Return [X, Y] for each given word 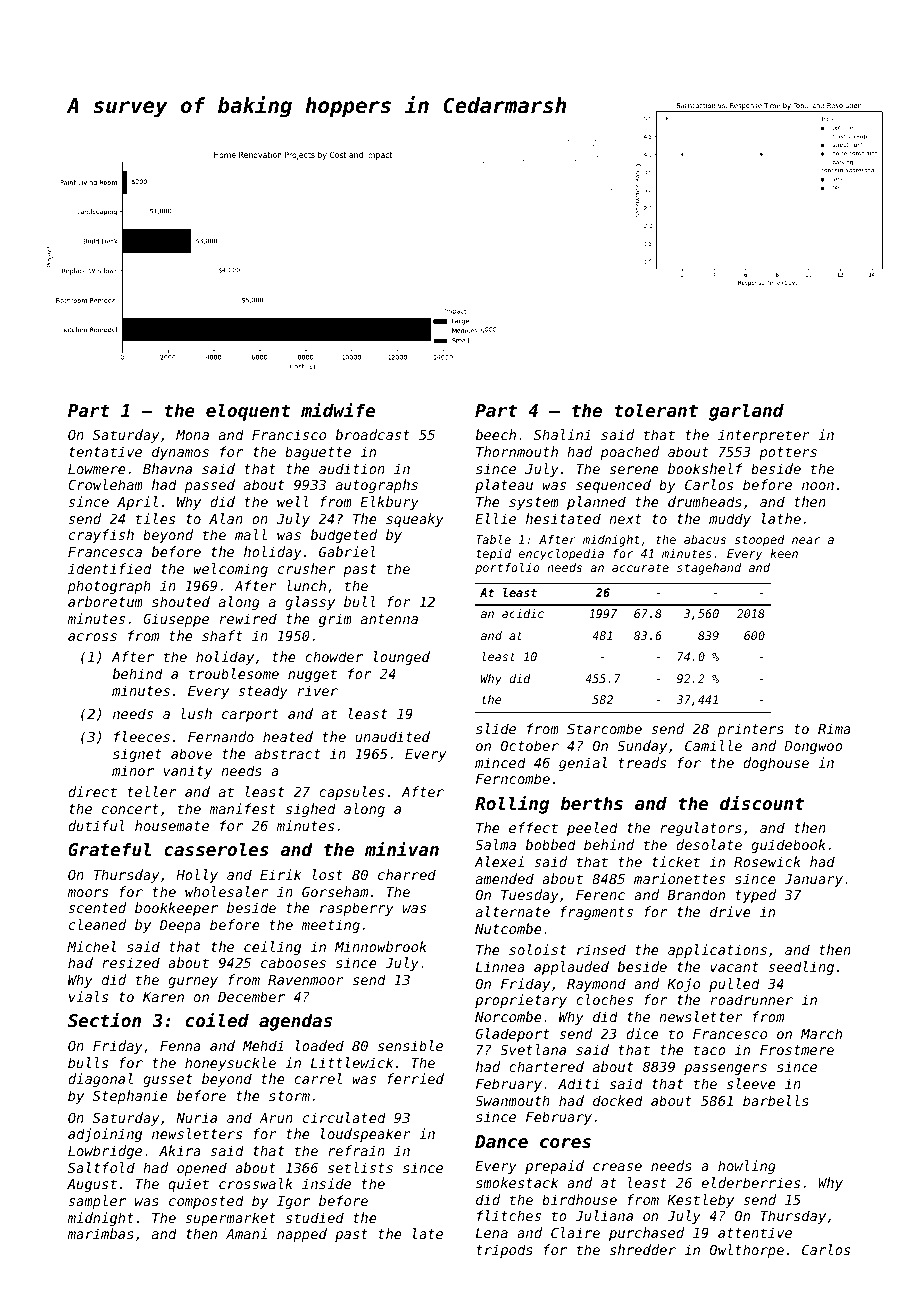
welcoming [230, 570]
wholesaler [226, 891]
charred [407, 874]
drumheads [705, 501]
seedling [801, 968]
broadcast [373, 434]
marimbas [101, 1233]
